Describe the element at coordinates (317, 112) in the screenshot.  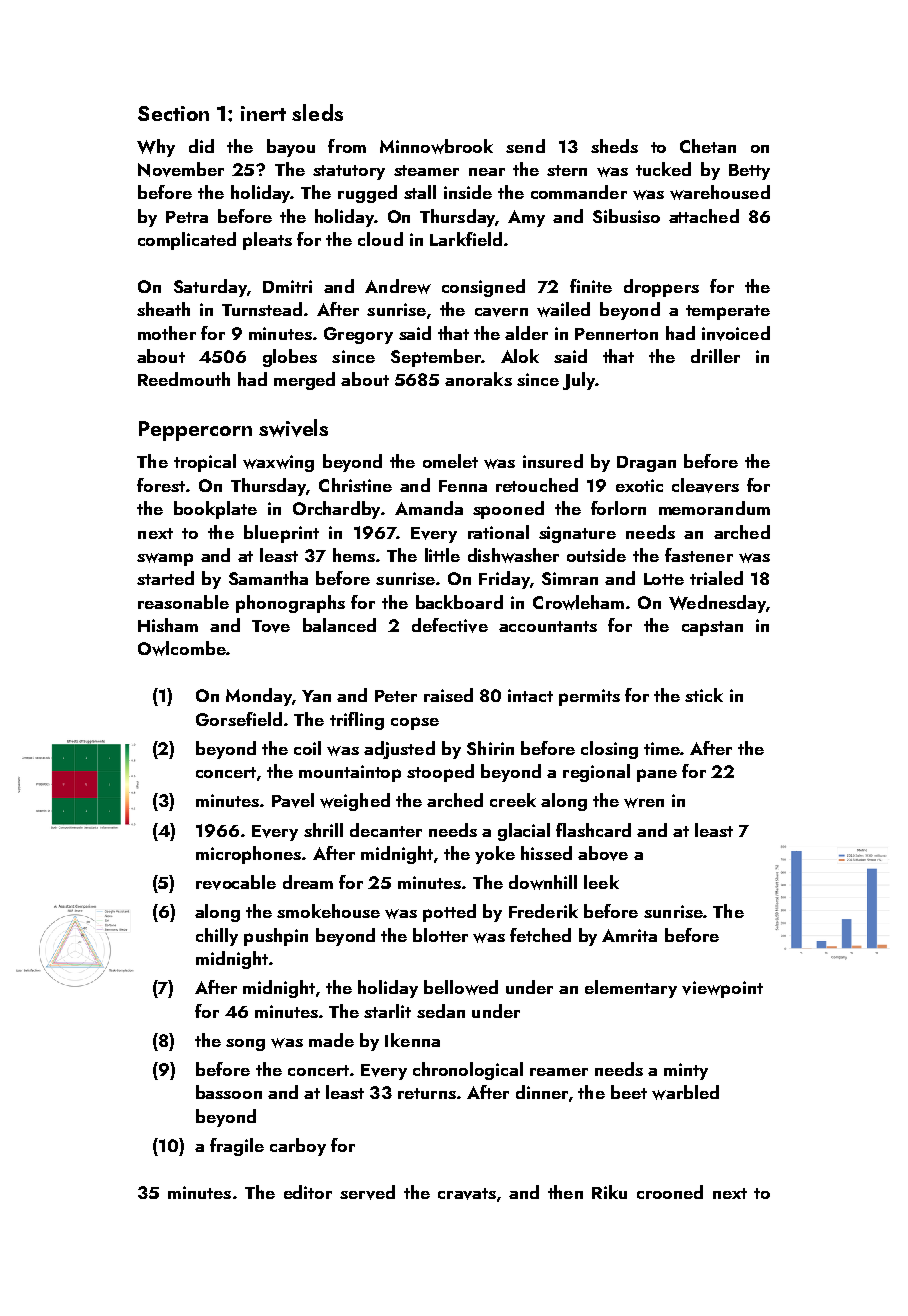
I see `sleds` at that location.
